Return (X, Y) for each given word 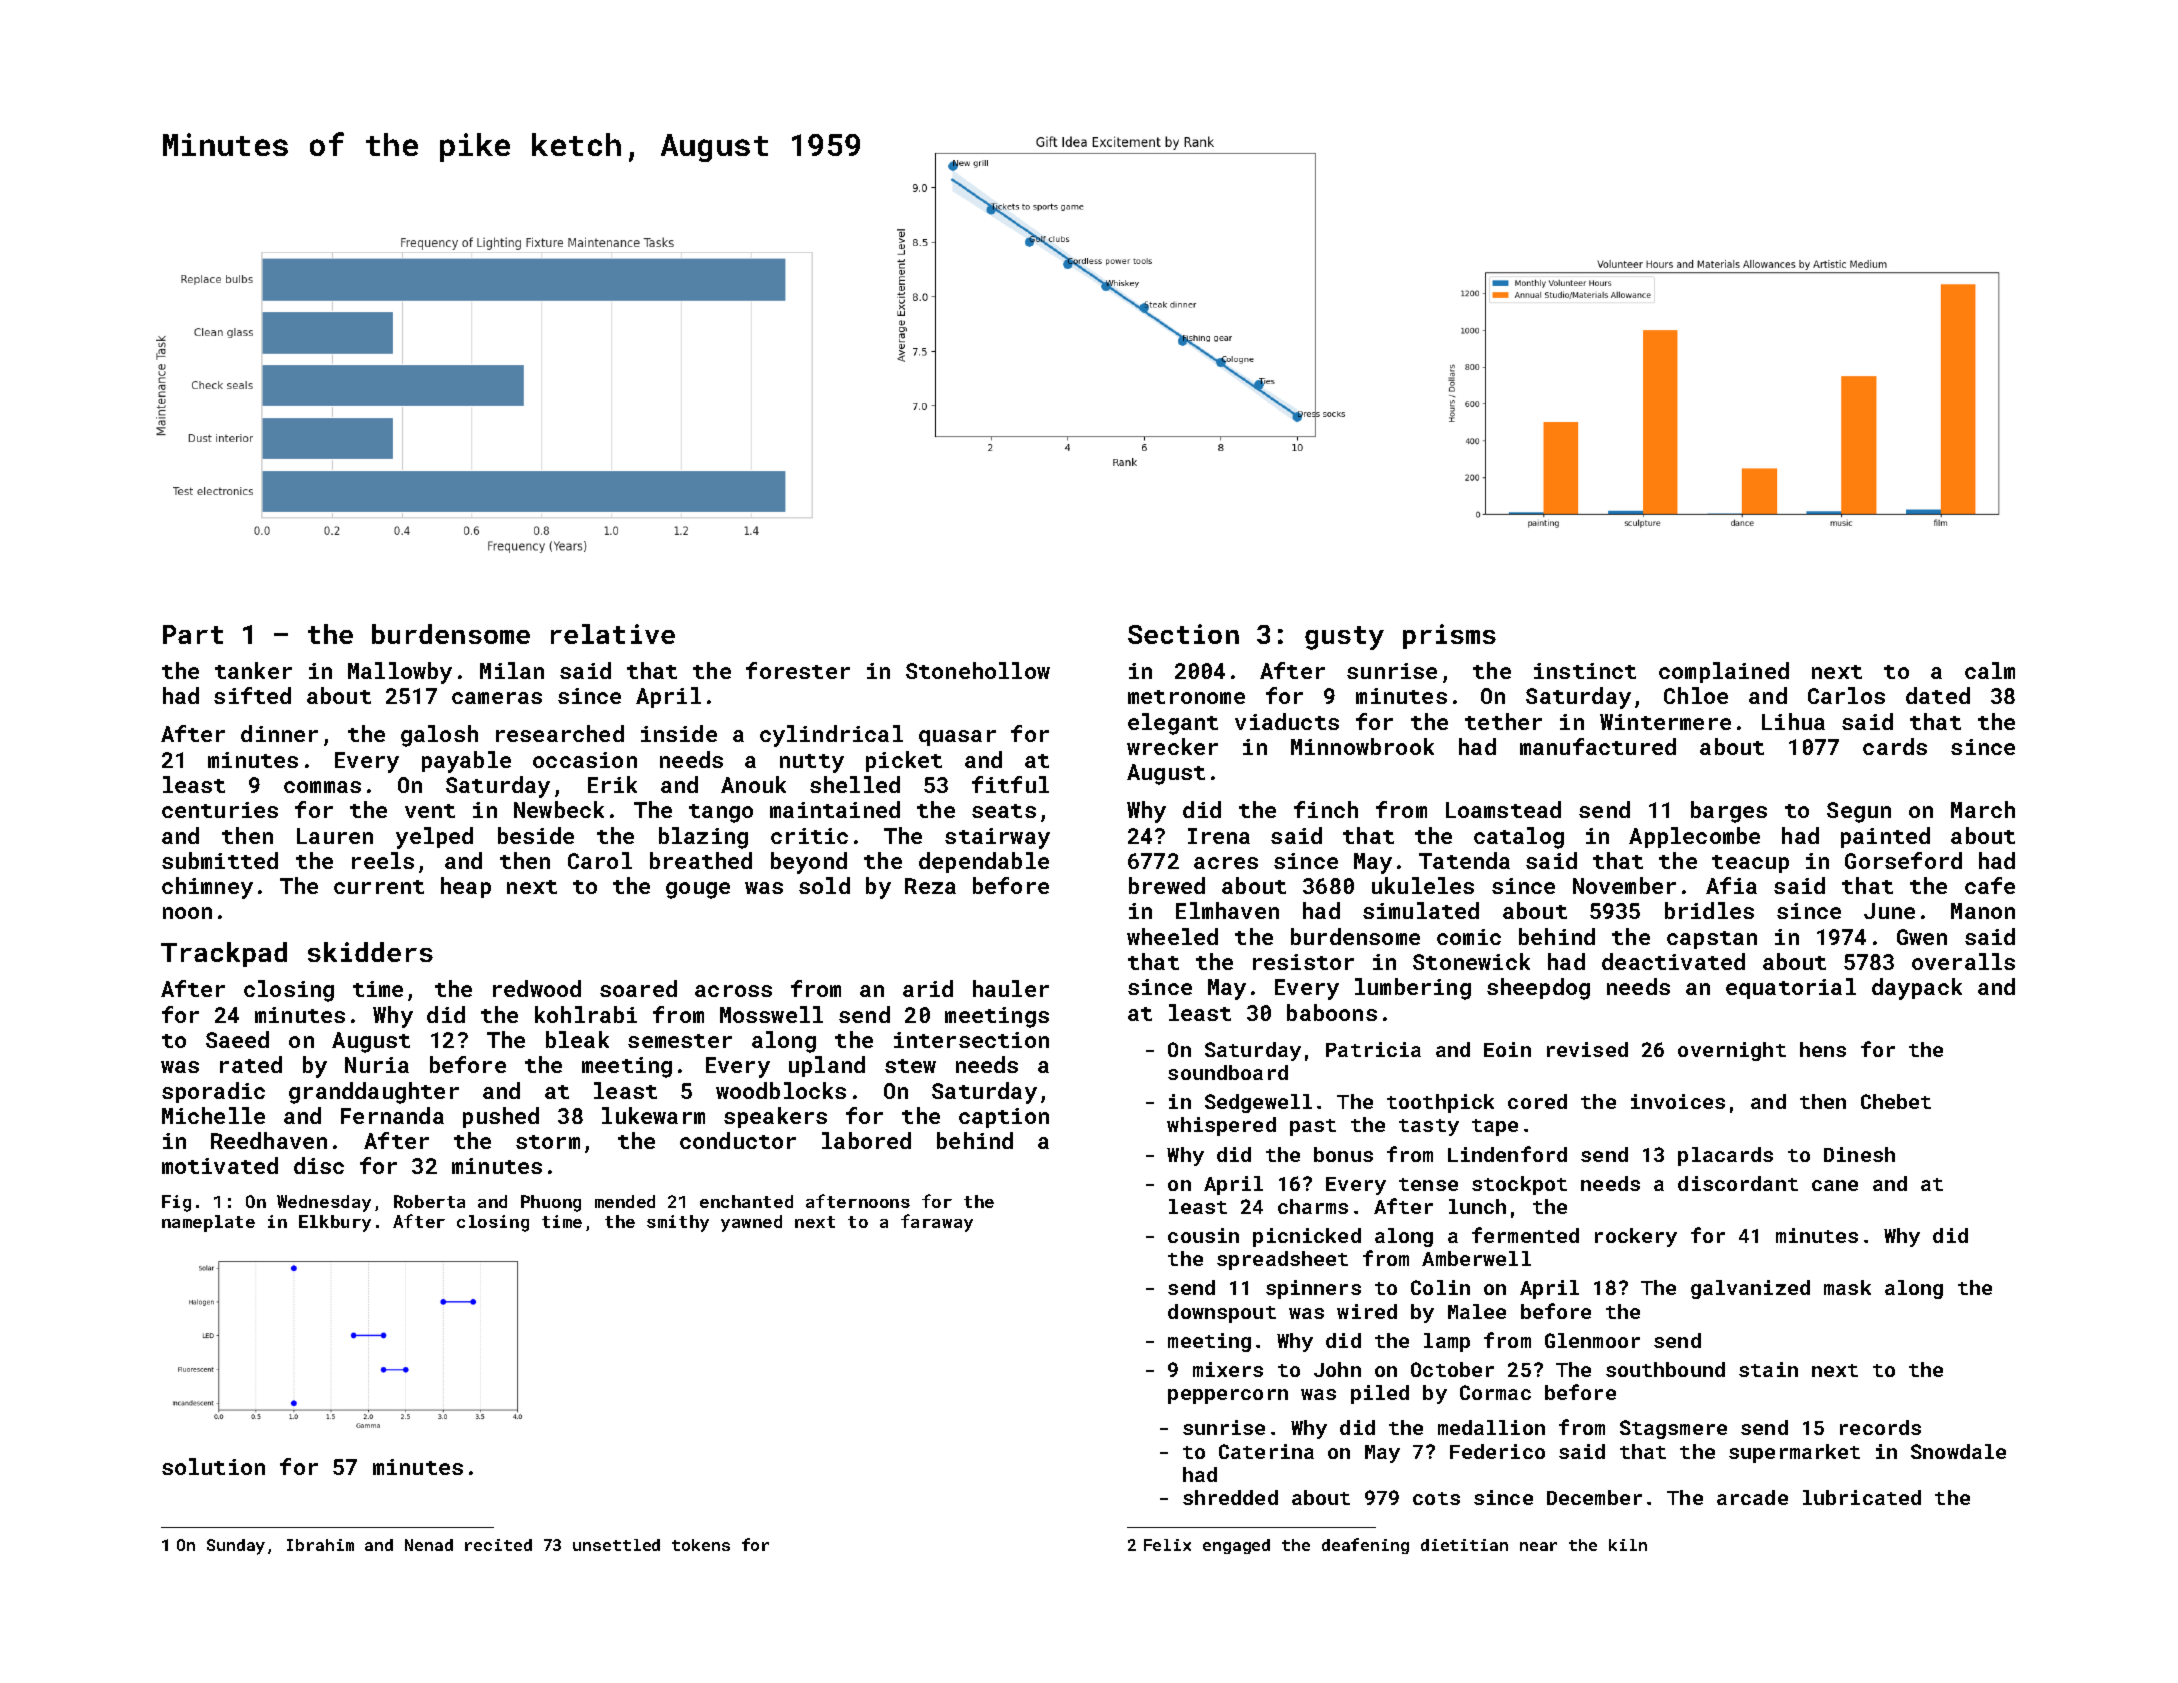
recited (498, 1545)
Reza (930, 886)
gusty (1344, 638)
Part (193, 634)
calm (1990, 670)
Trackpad (224, 954)
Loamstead (1503, 809)
